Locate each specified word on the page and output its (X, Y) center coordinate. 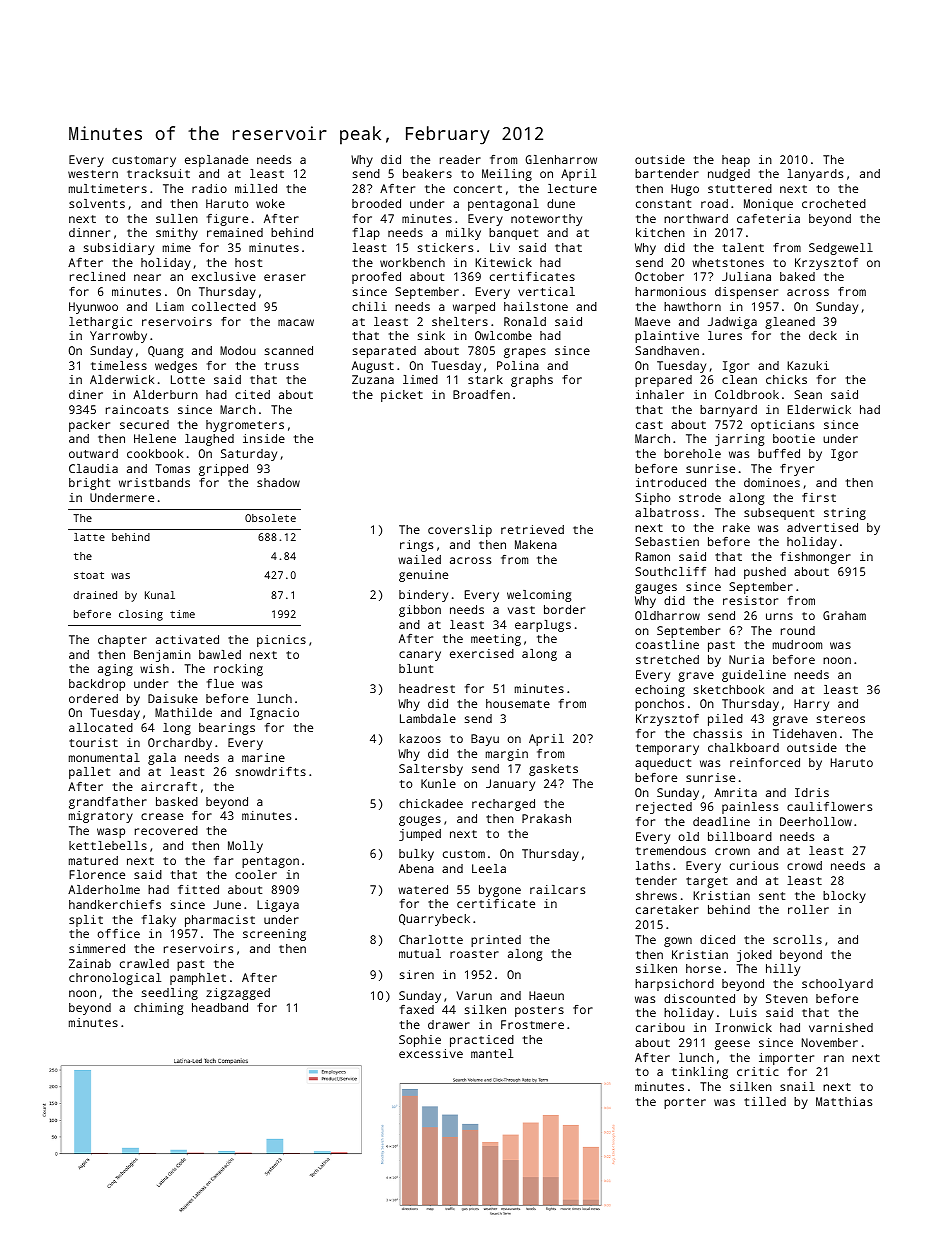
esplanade (216, 161)
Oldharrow (667, 615)
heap (736, 161)
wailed (419, 559)
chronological (115, 979)
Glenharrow (561, 159)
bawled (220, 654)
